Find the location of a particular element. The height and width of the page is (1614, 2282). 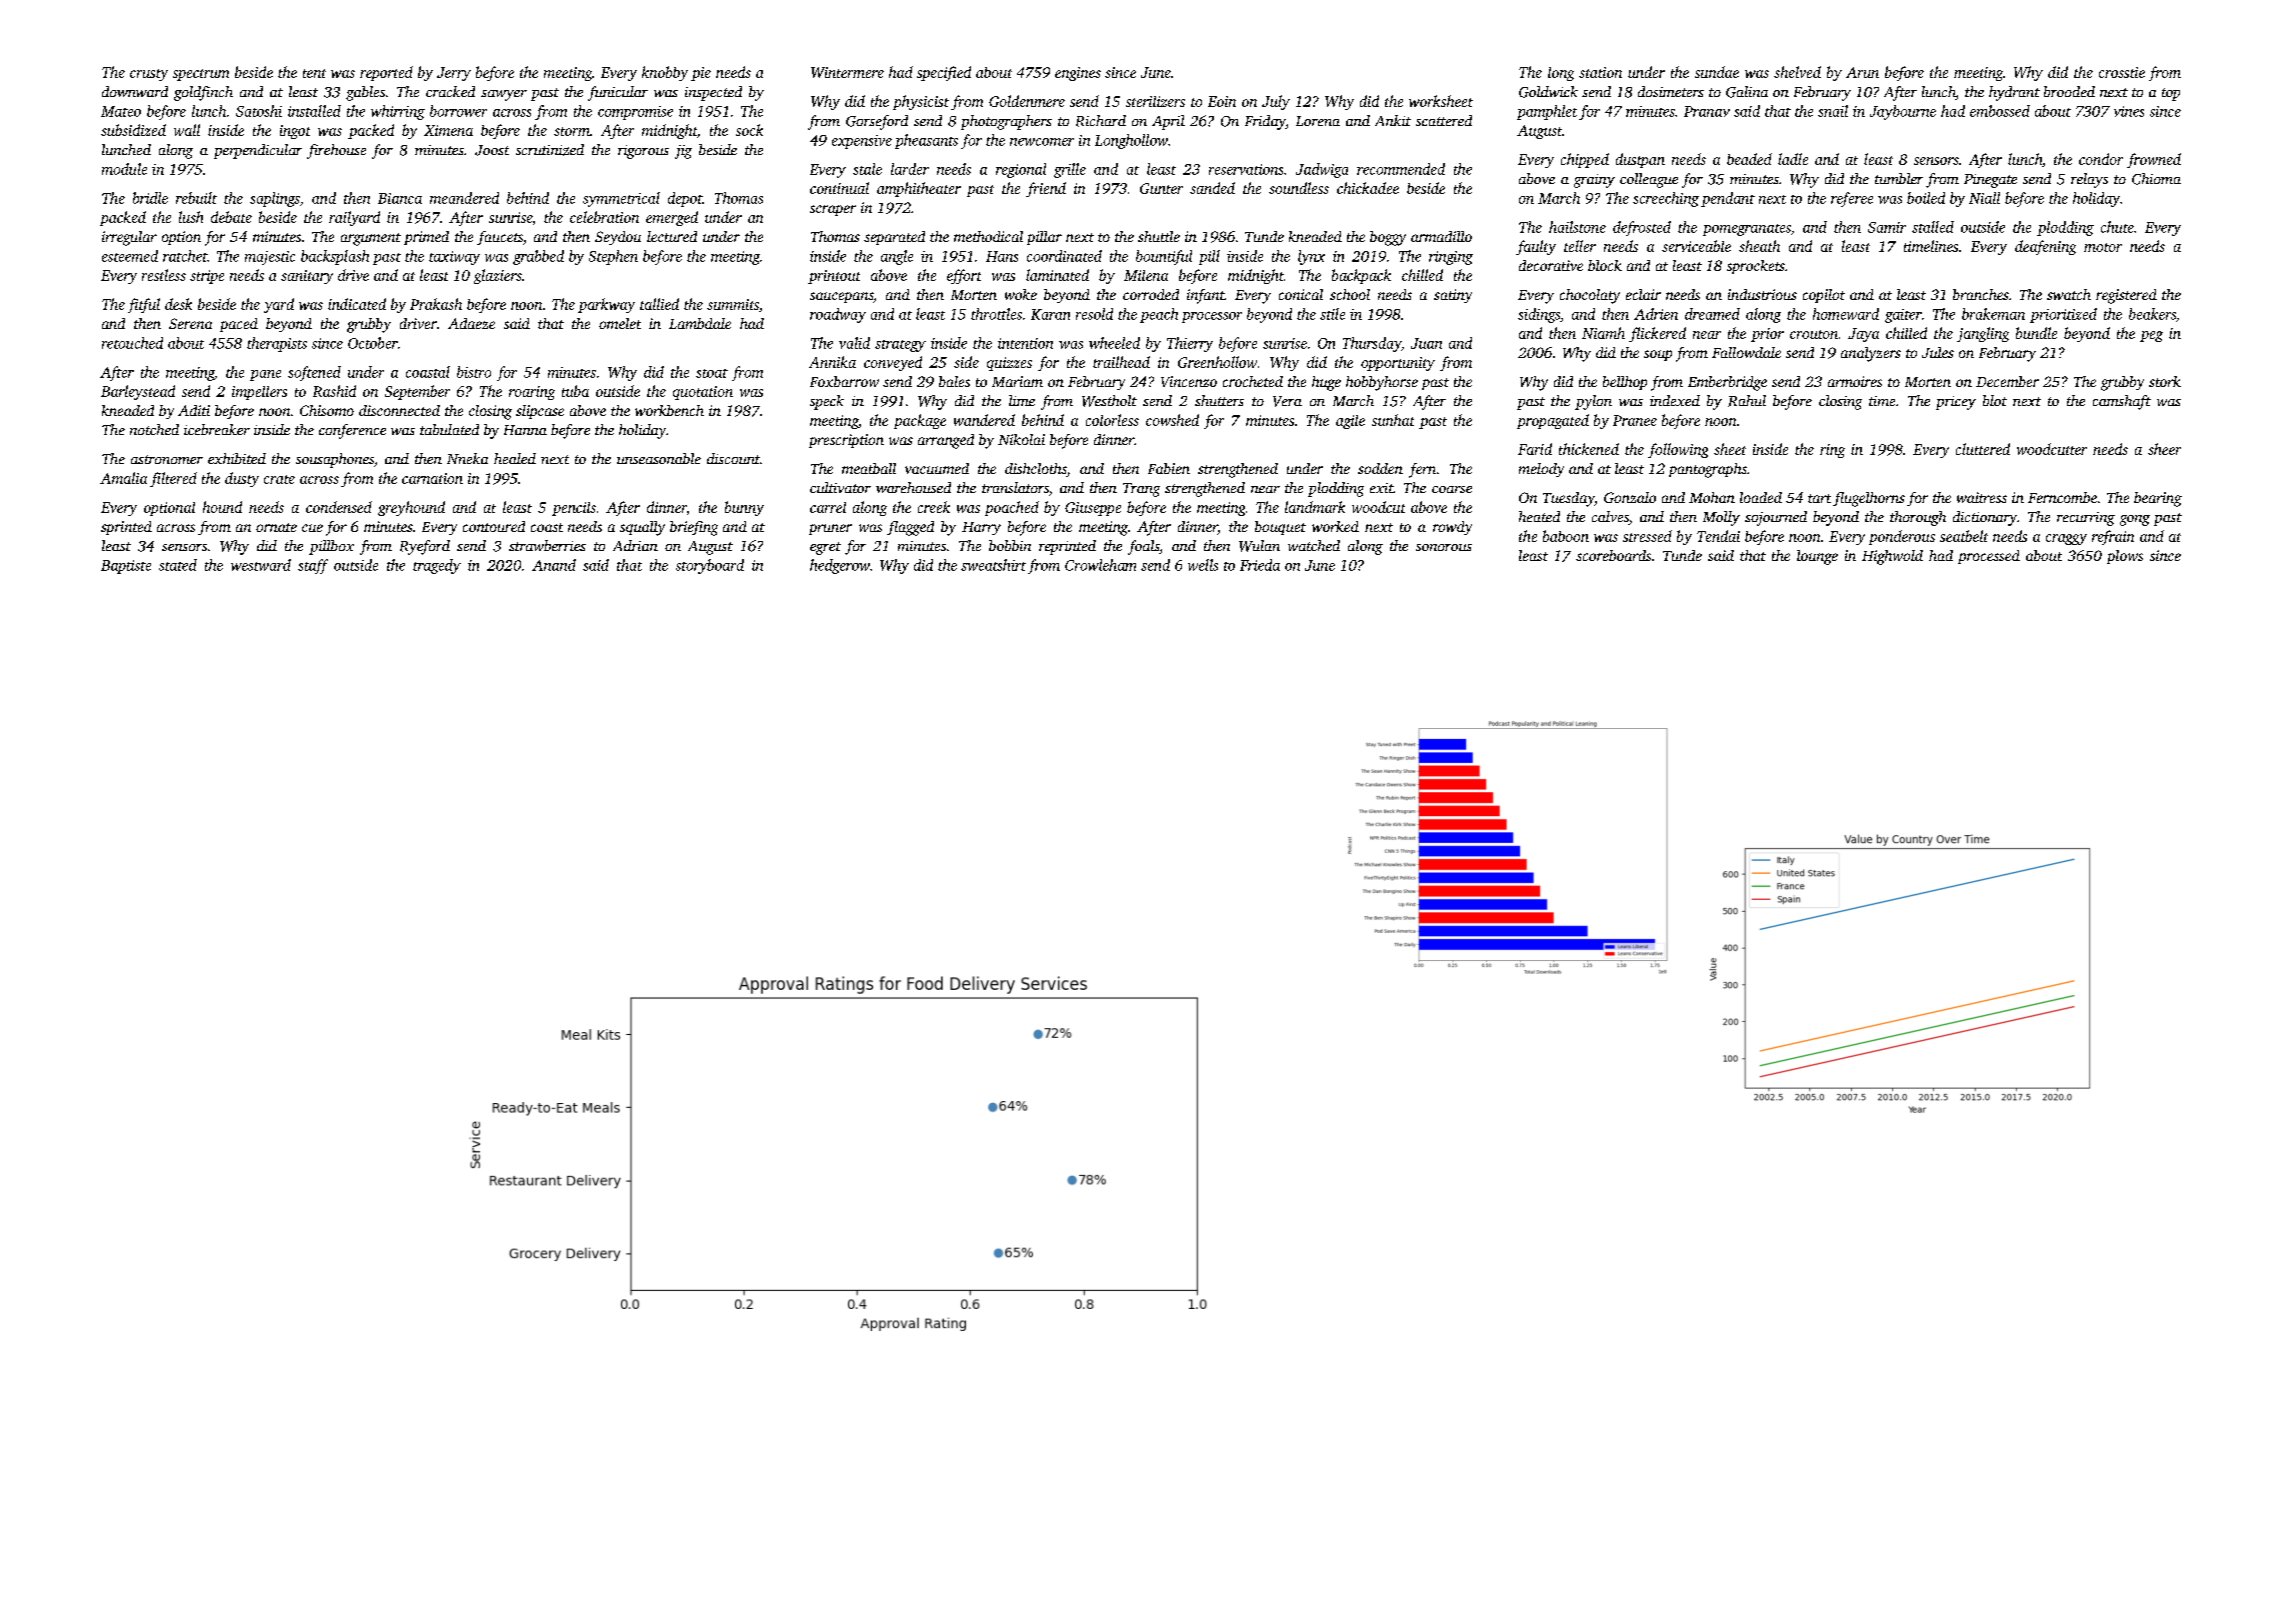

retouched is located at coordinates (132, 343).
